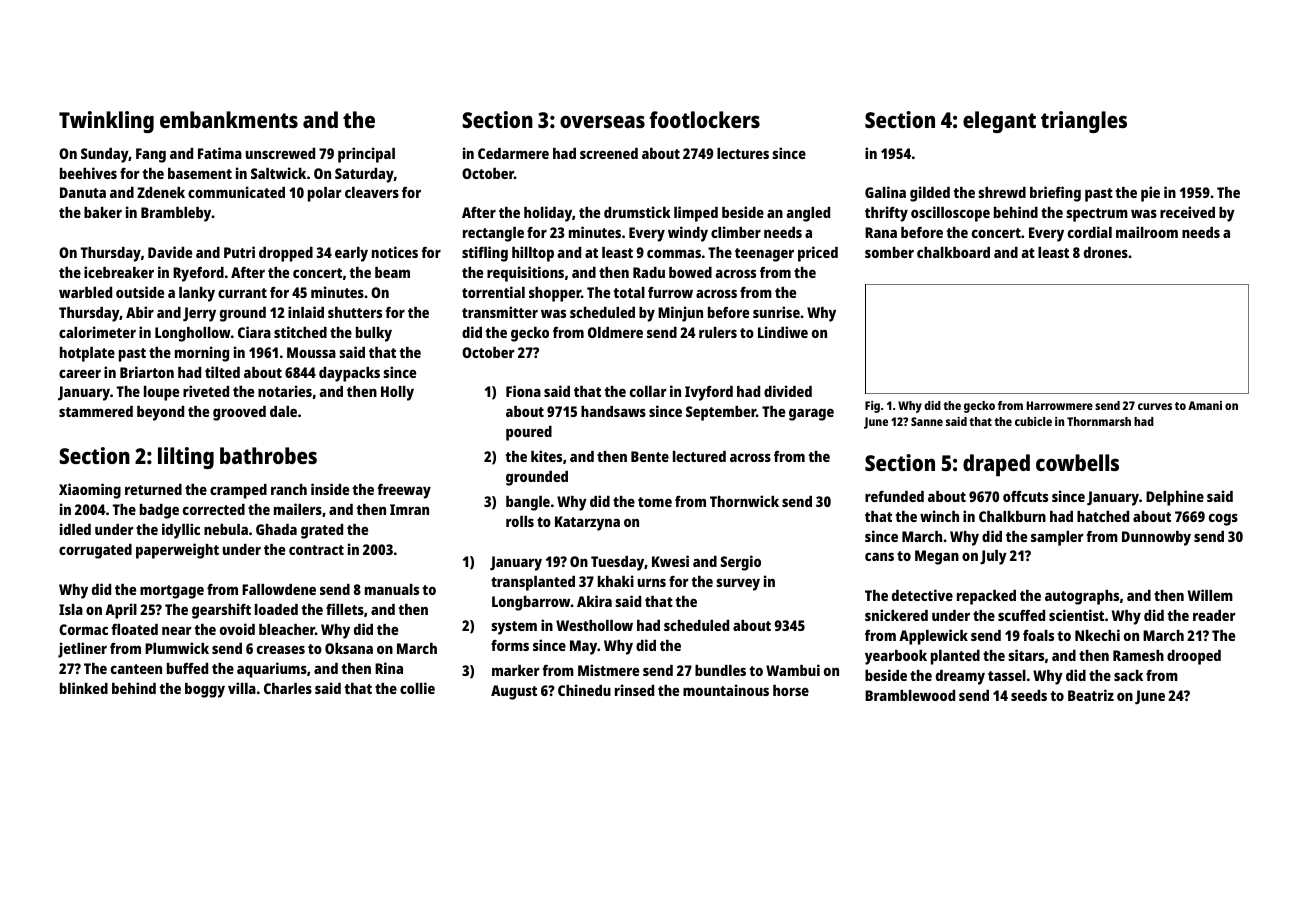 This document has width=1308, height=924. I want to click on elegant, so click(999, 122).
